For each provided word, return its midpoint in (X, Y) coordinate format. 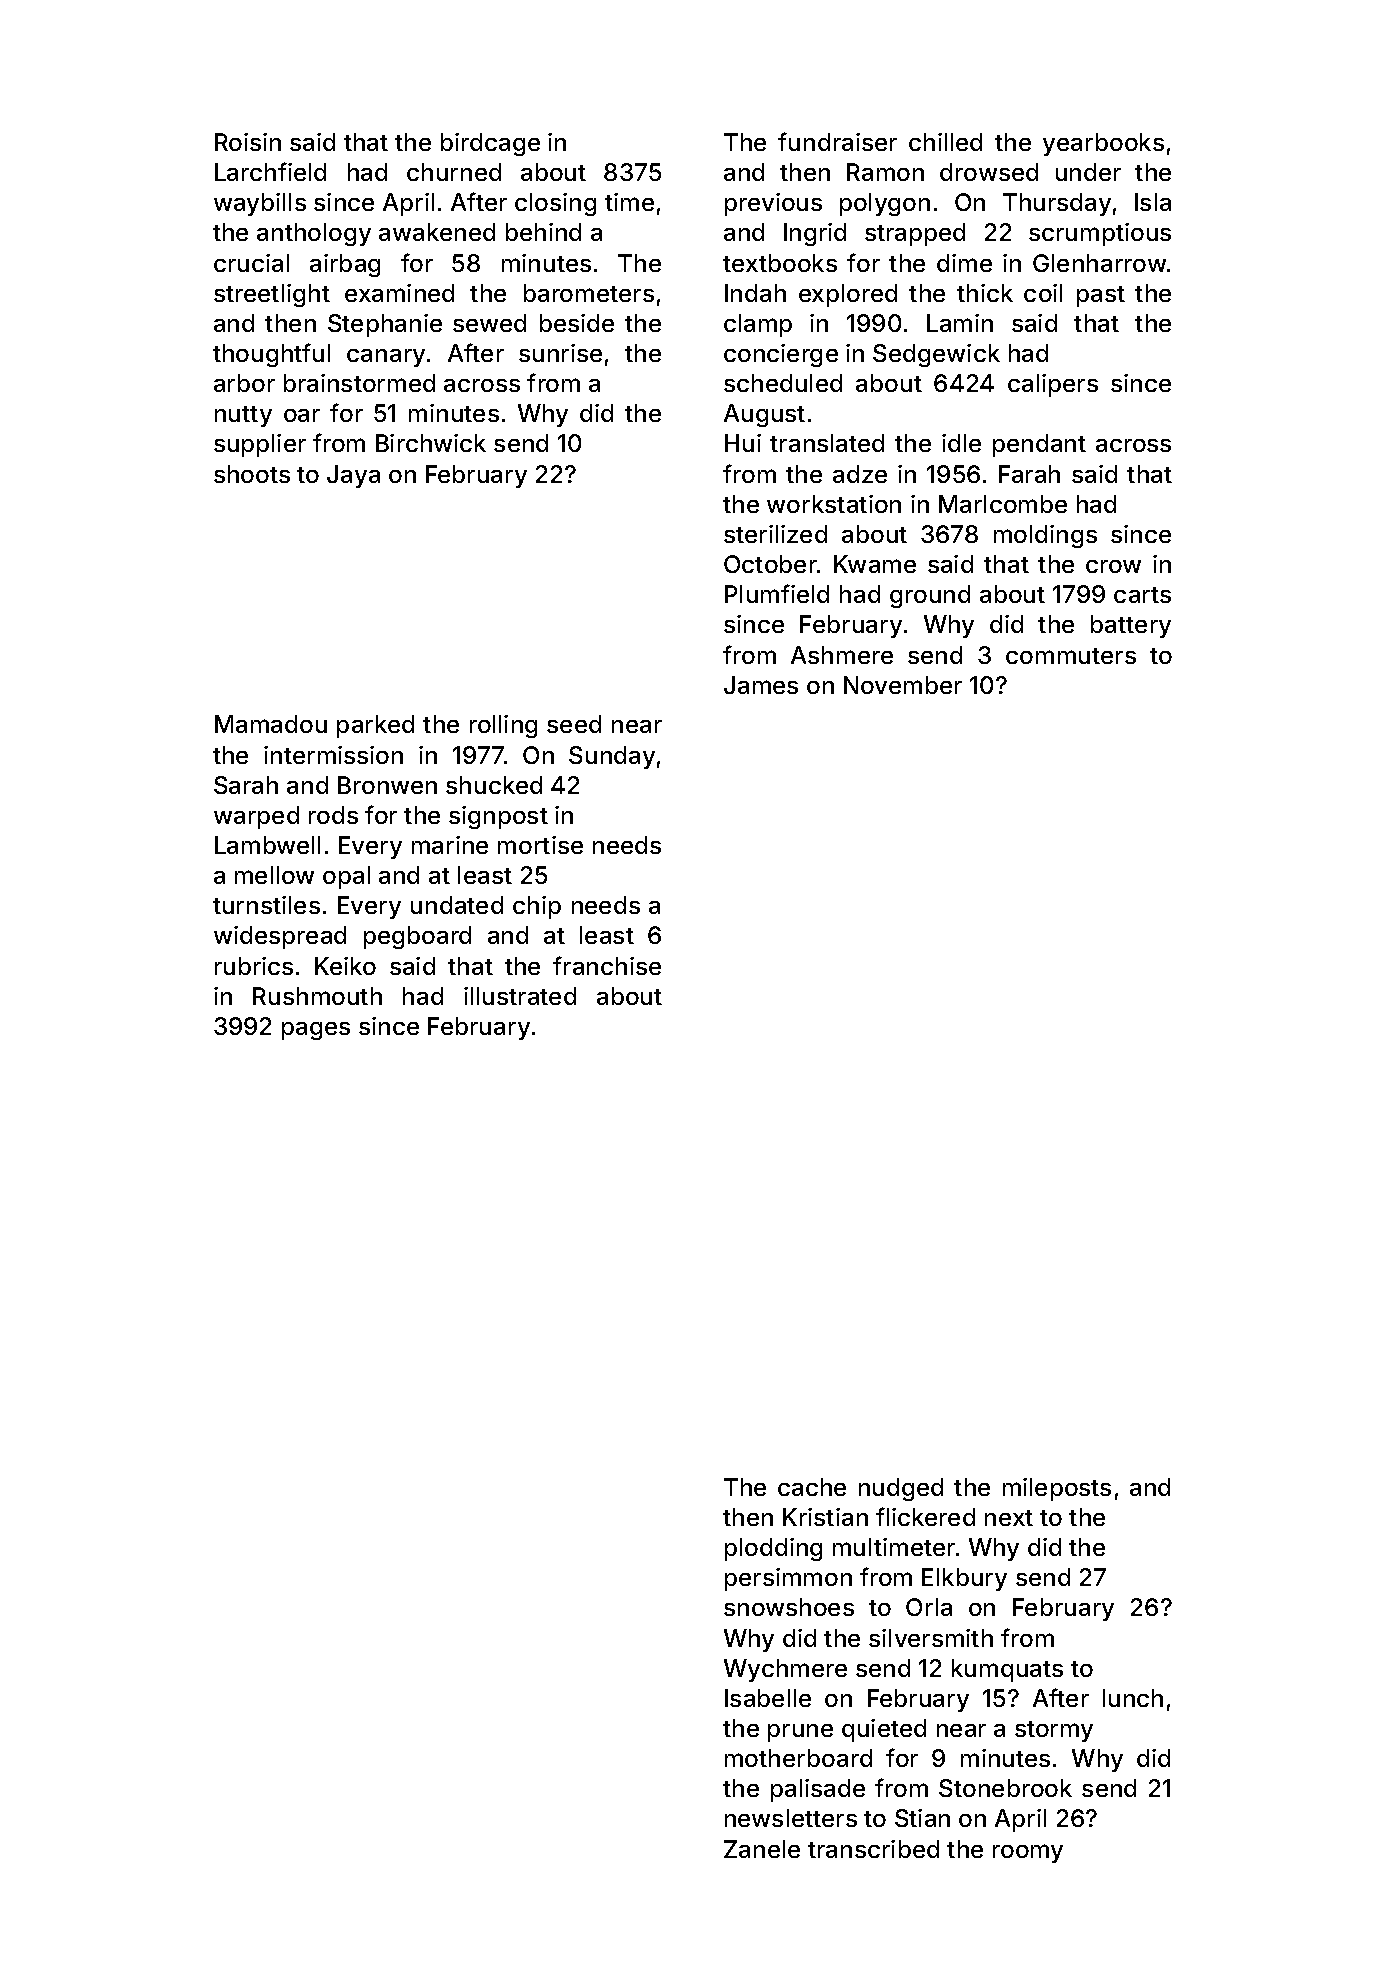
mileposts (1057, 1489)
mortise (540, 845)
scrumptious (1100, 234)
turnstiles (266, 905)
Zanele (762, 1849)
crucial (251, 263)
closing (555, 204)
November (903, 685)
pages (316, 1031)
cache (812, 1487)
